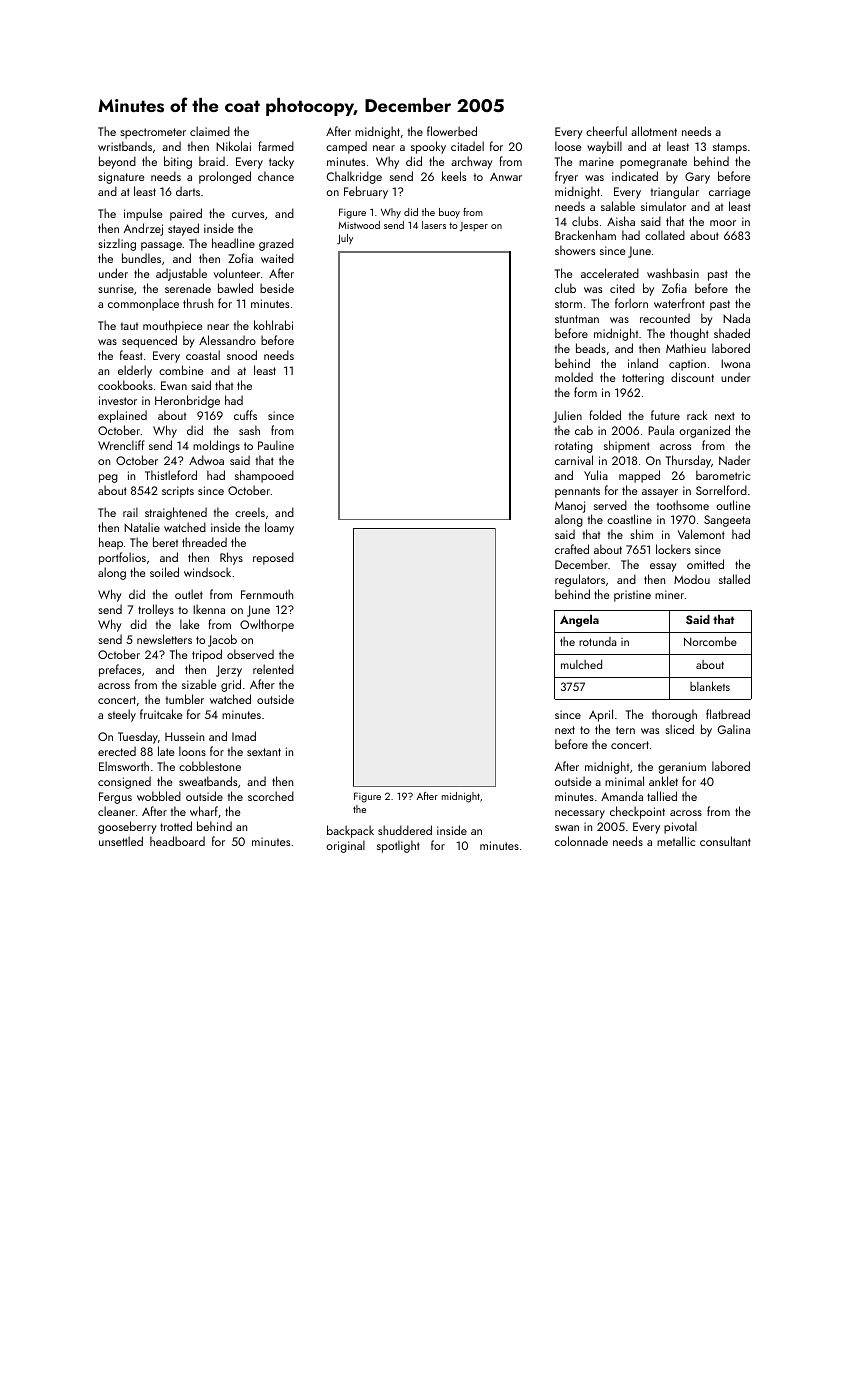 The height and width of the image is (1400, 849). What do you see at coordinates (276, 445) in the image?
I see `Pauline` at bounding box center [276, 445].
